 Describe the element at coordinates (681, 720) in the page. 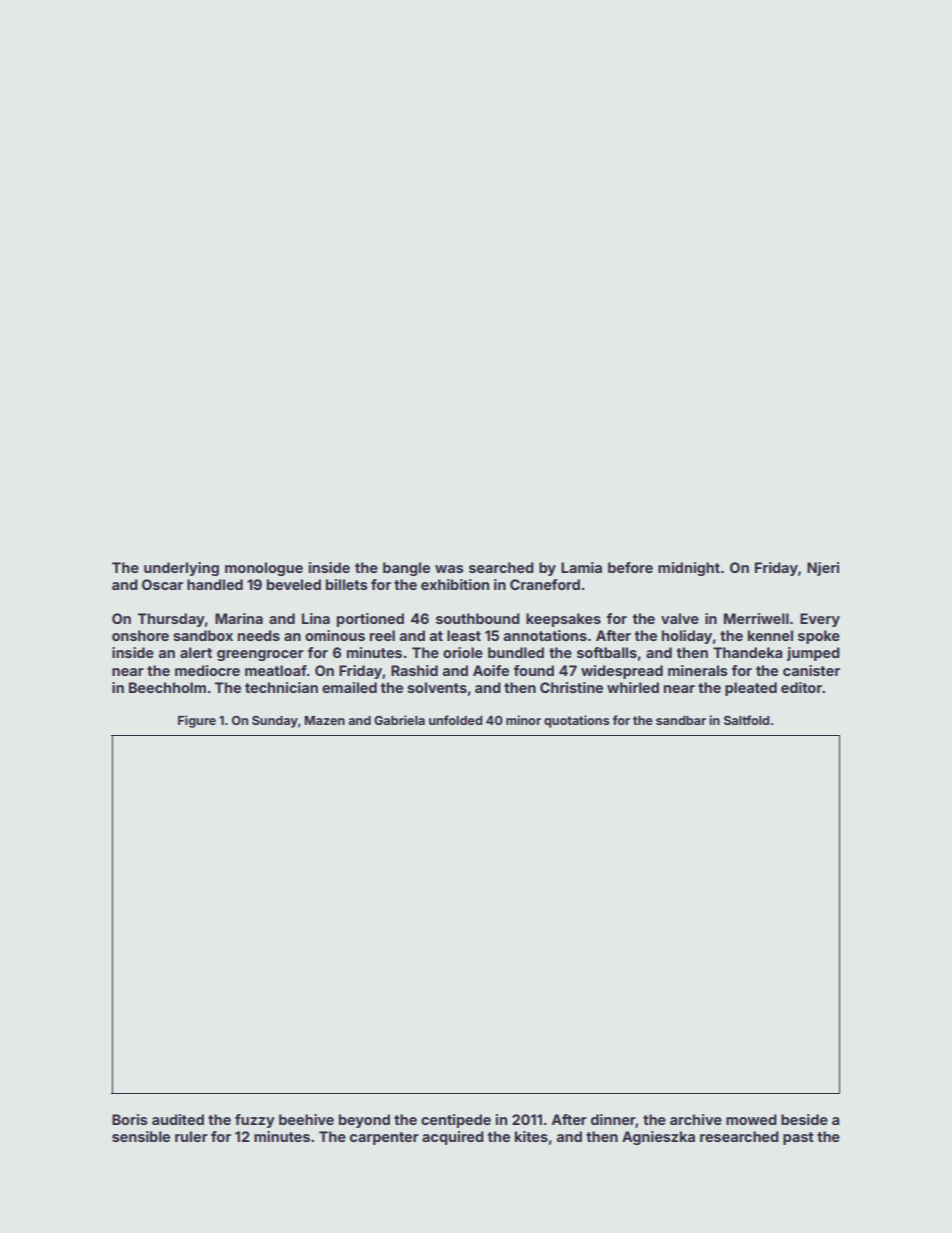

I see `sandbar` at that location.
